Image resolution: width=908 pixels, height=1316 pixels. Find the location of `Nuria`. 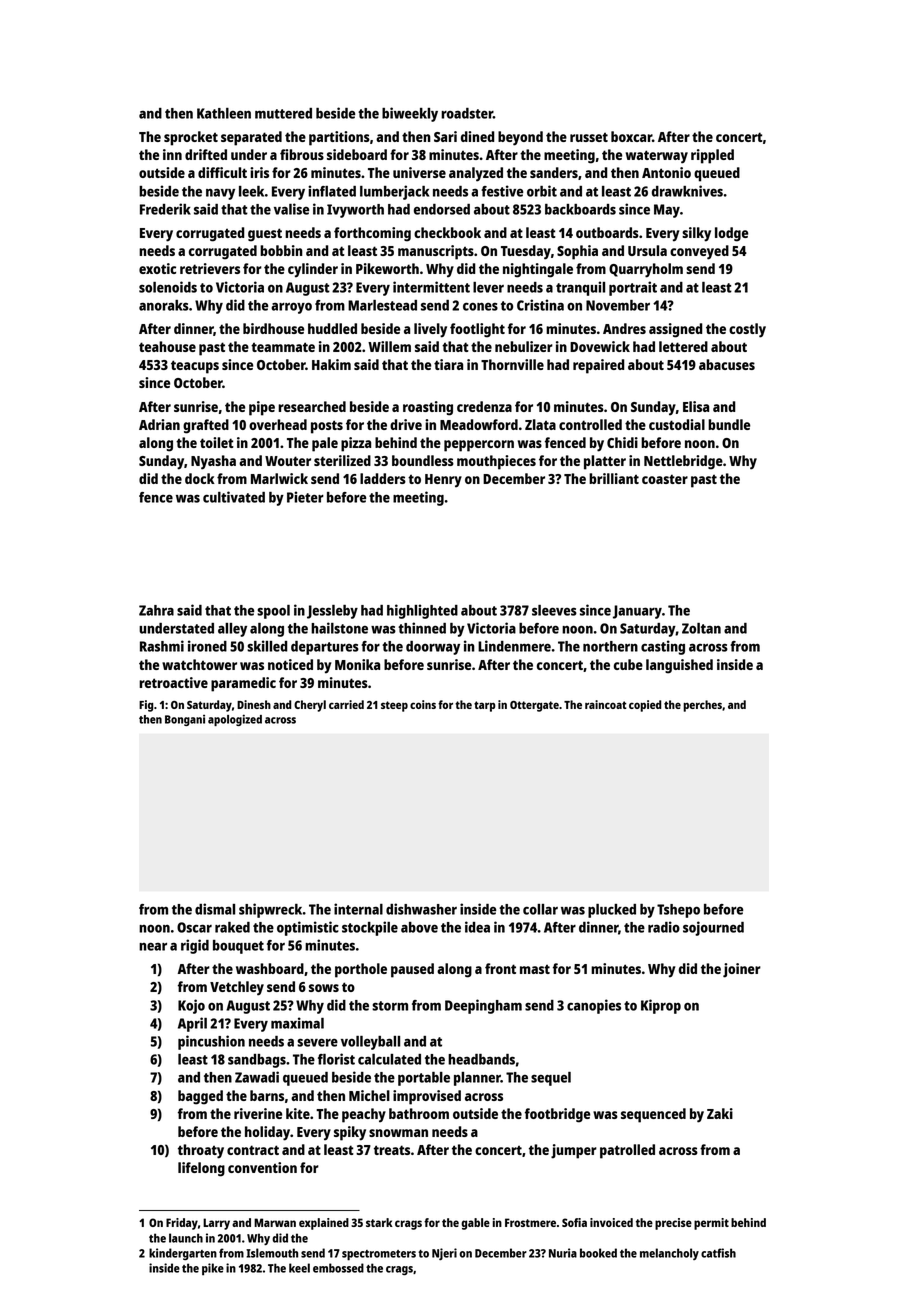

Nuria is located at coordinates (563, 1253).
